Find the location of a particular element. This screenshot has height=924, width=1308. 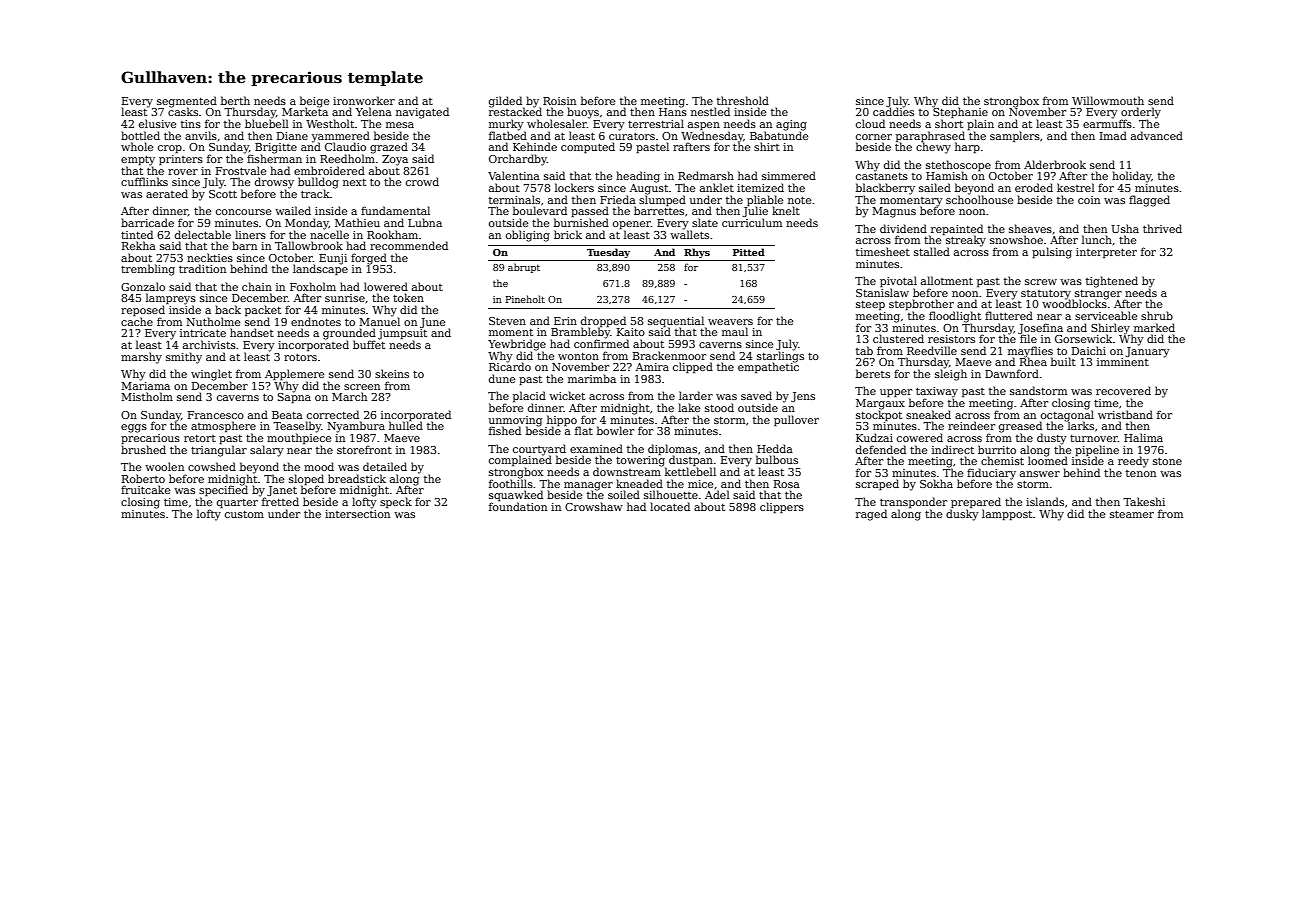

flagged is located at coordinates (1149, 201).
